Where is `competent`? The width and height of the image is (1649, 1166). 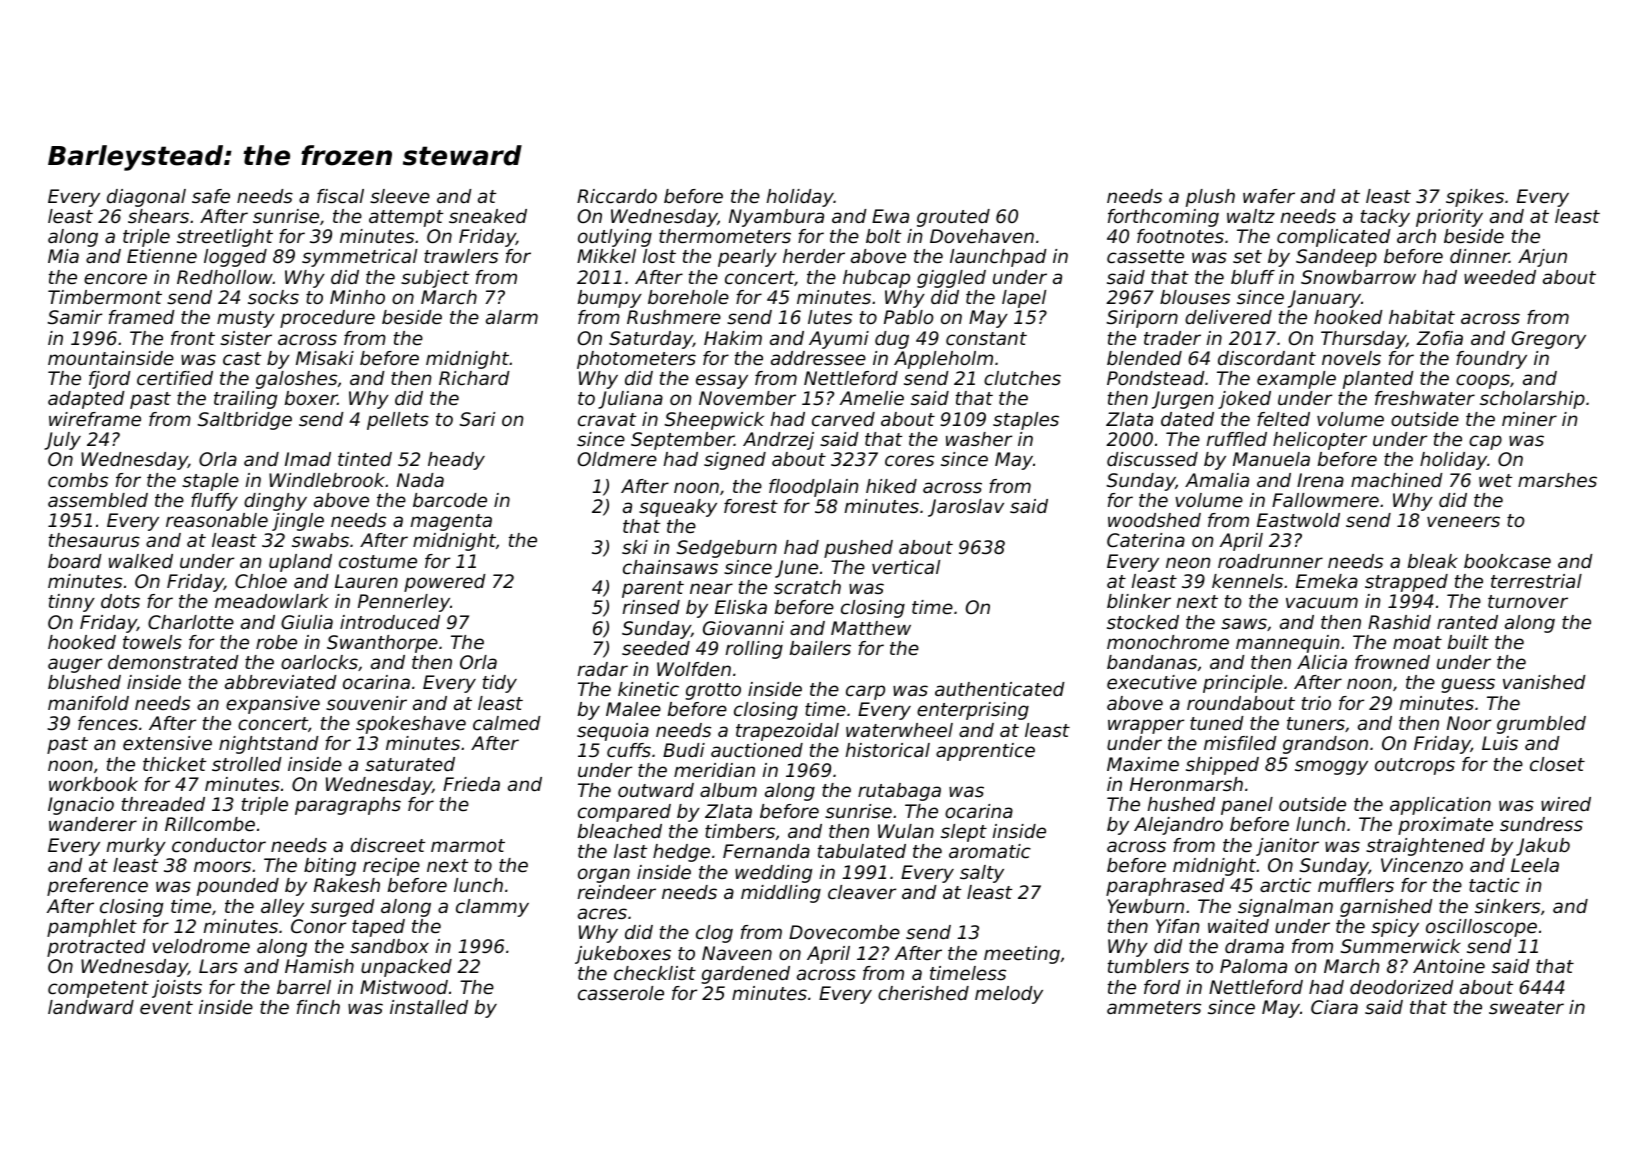
competent is located at coordinates (98, 989).
